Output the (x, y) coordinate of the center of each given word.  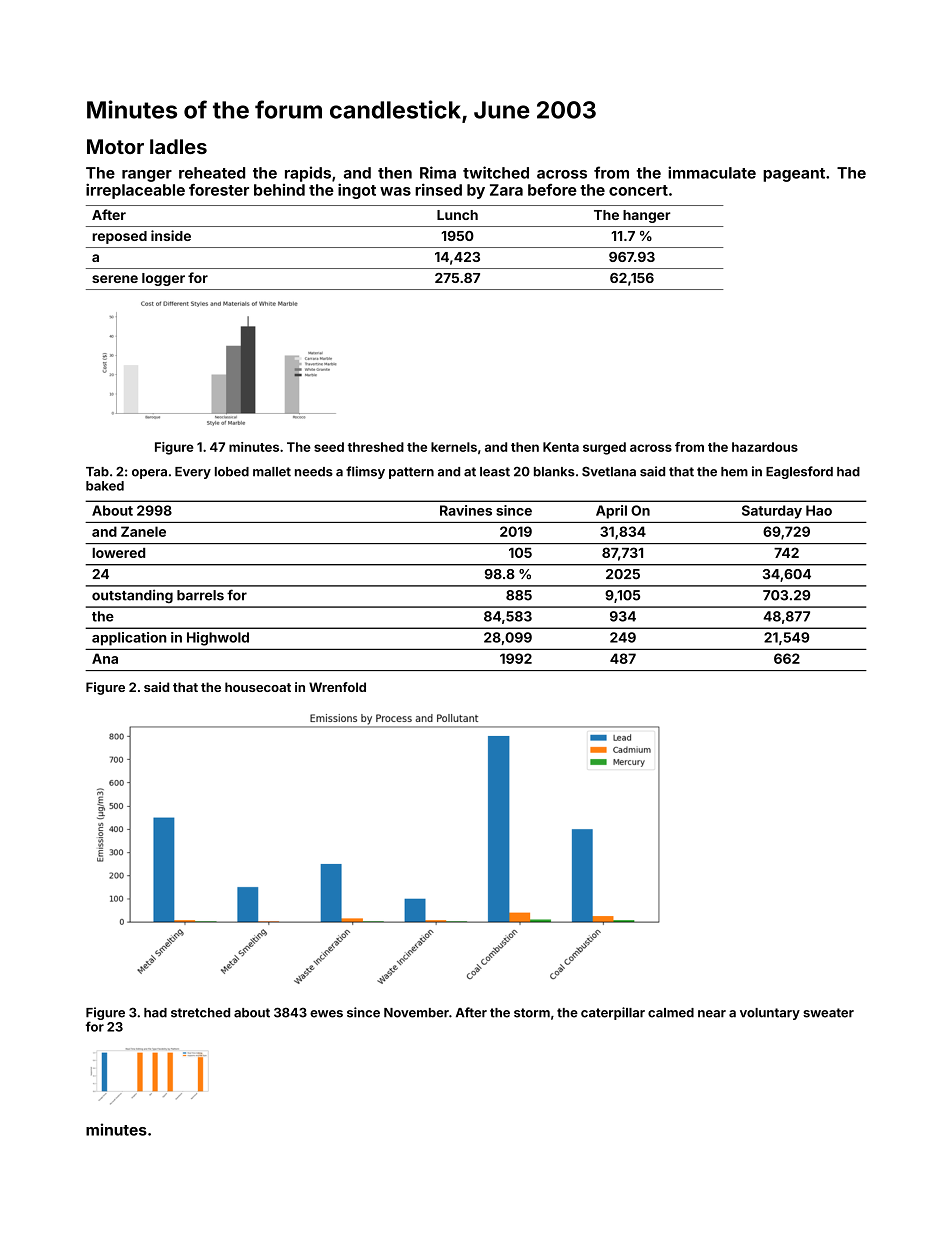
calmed (671, 1013)
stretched (200, 1013)
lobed (232, 472)
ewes (326, 1014)
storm (532, 1013)
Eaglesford (799, 472)
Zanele (143, 531)
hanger (647, 216)
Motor (115, 146)
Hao (819, 510)
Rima (438, 172)
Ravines (466, 510)
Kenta (561, 447)
